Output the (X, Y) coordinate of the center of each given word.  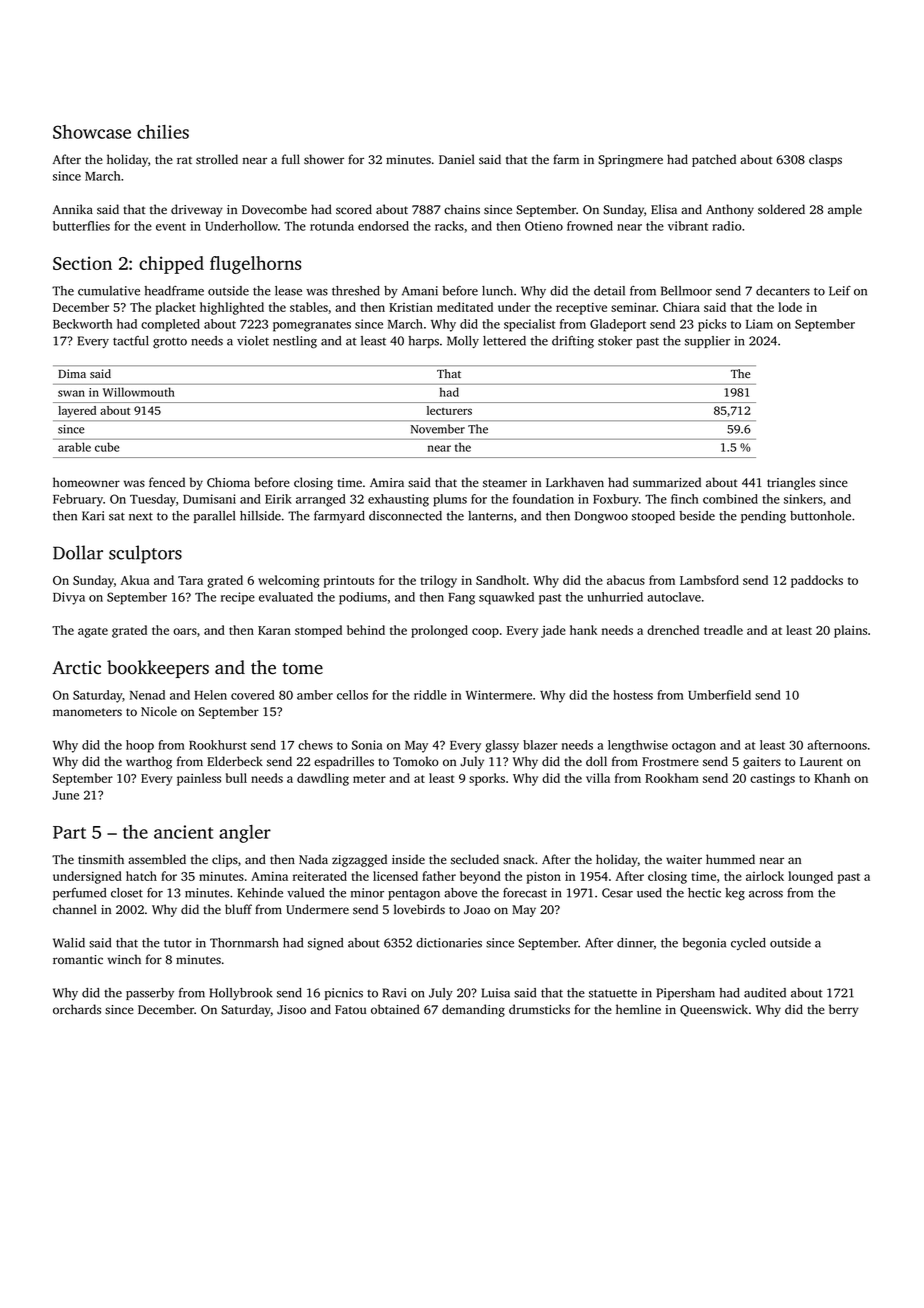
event (171, 227)
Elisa (664, 209)
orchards (77, 1009)
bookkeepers (158, 669)
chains (462, 209)
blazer (540, 745)
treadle (723, 630)
